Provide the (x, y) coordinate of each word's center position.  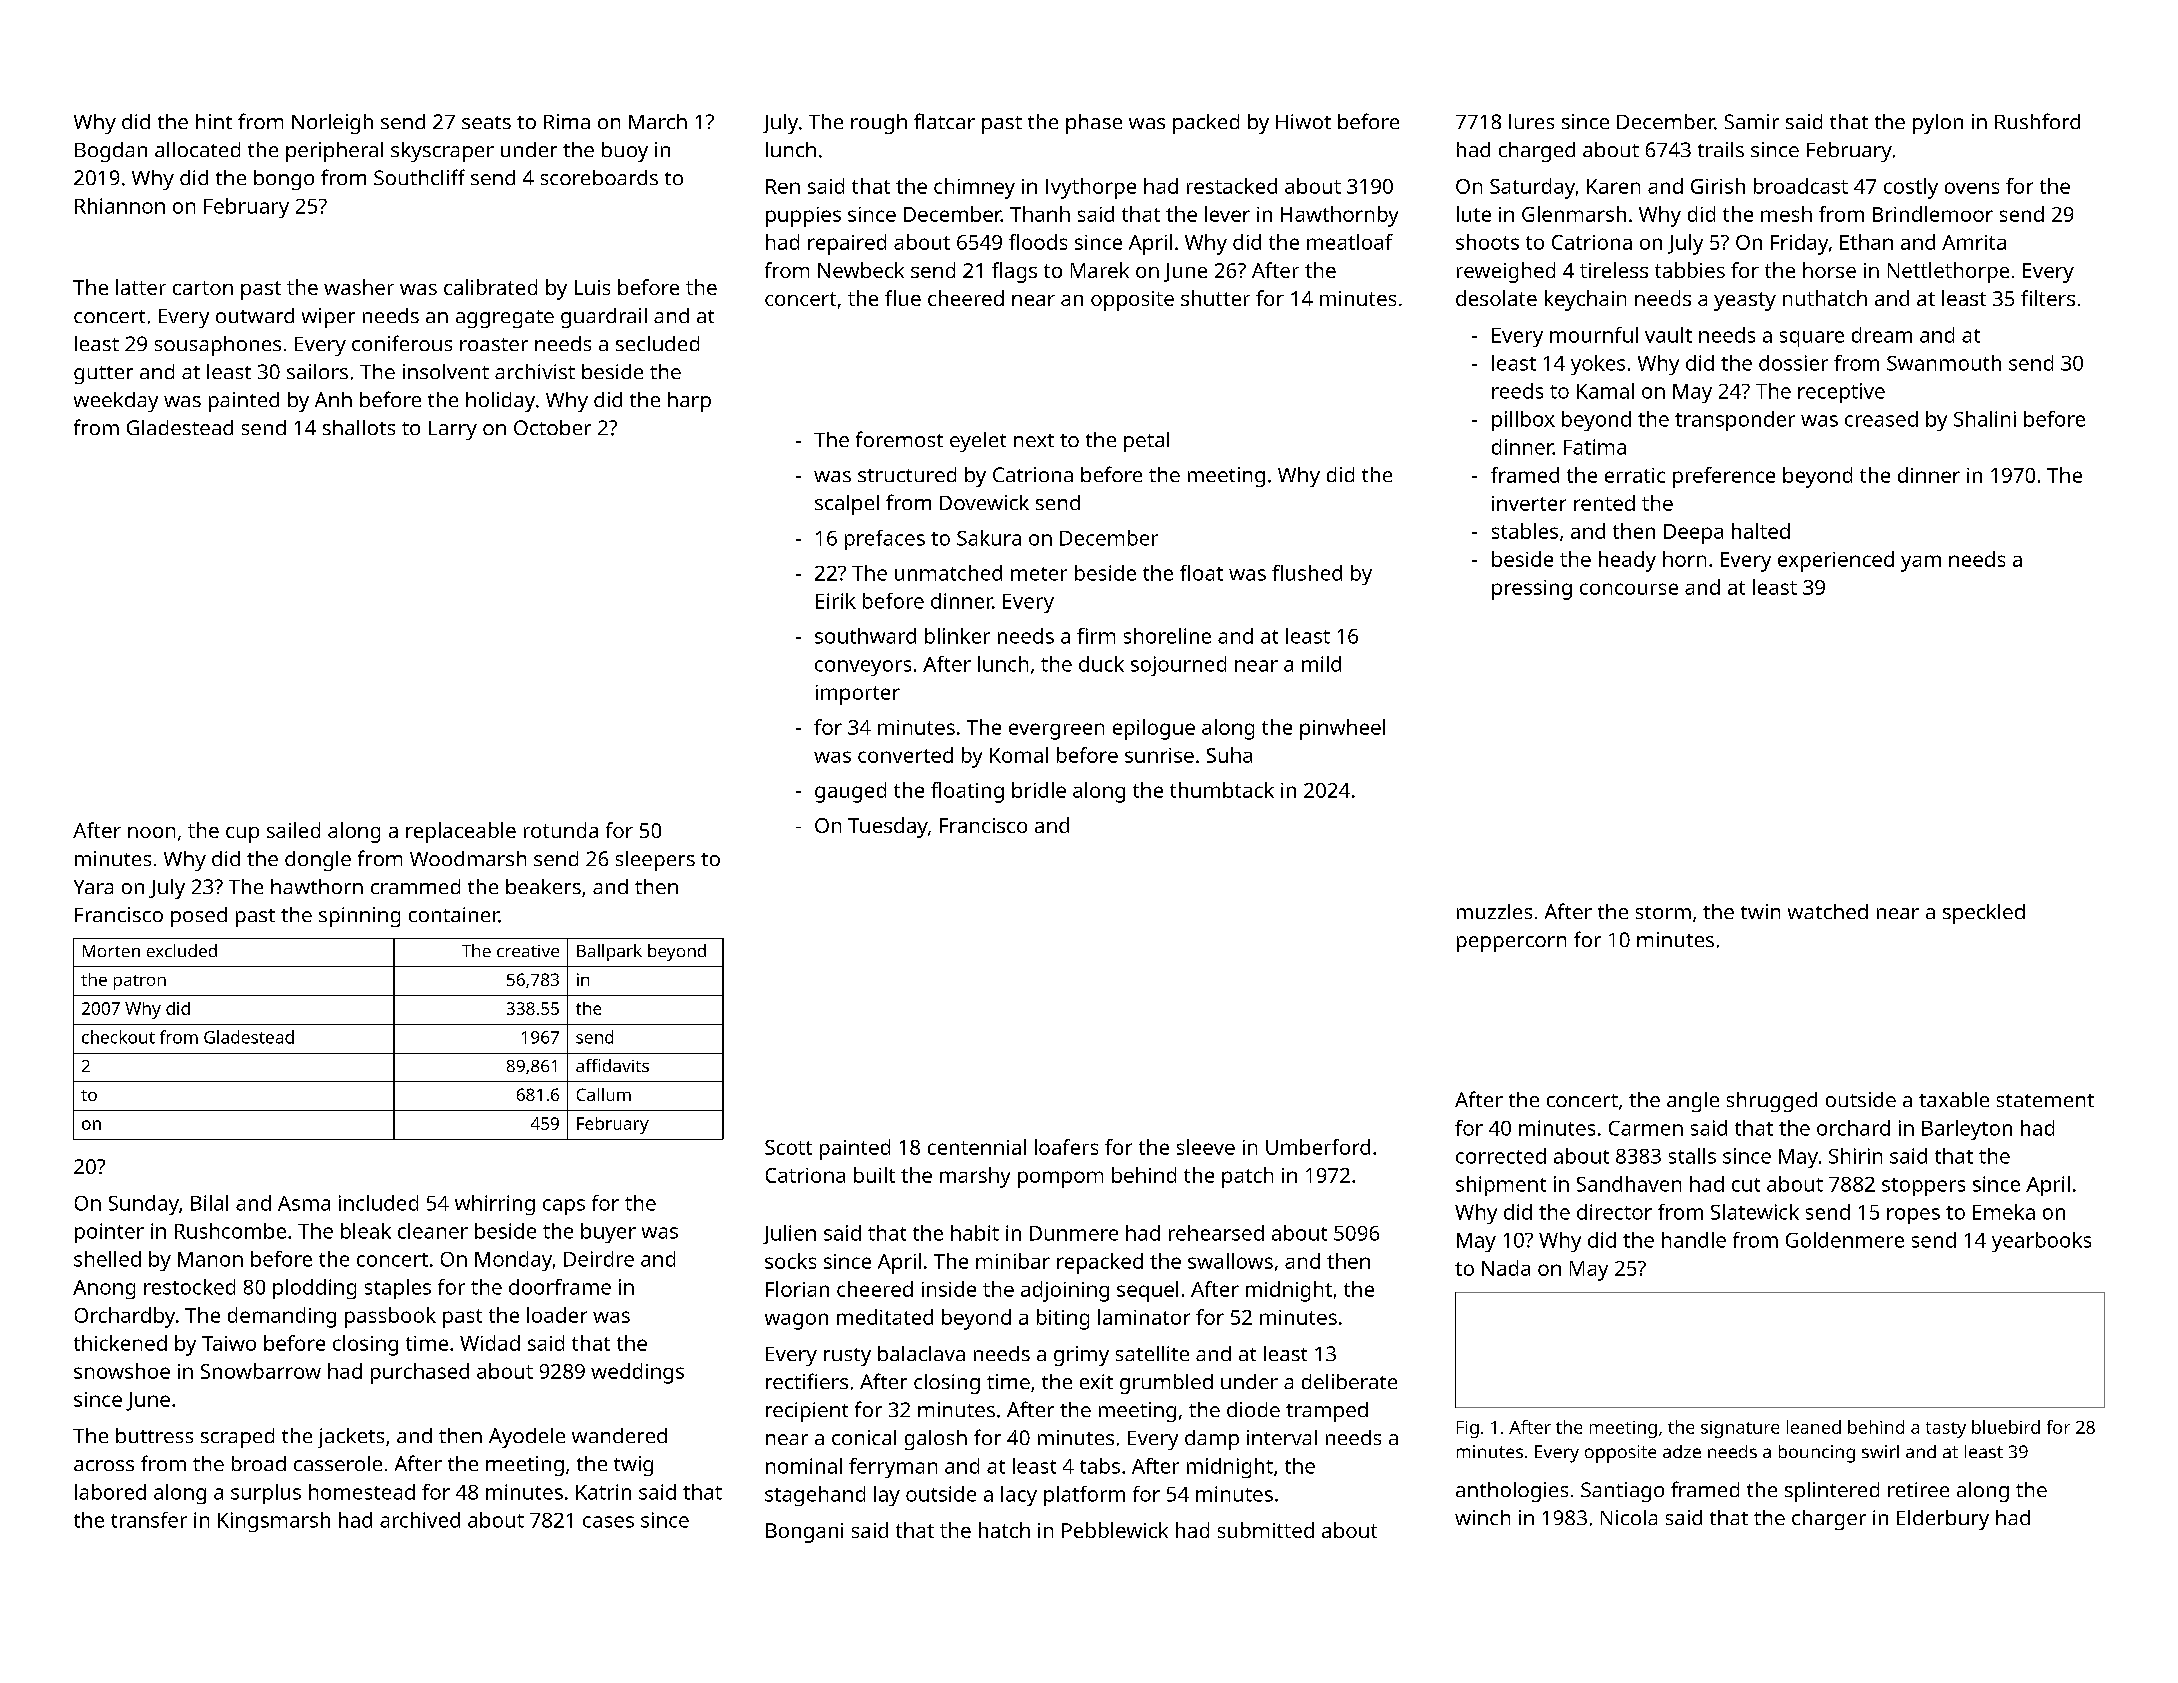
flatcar (944, 121)
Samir (1752, 121)
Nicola (1629, 1517)
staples (398, 1289)
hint (214, 121)
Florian (797, 1289)
